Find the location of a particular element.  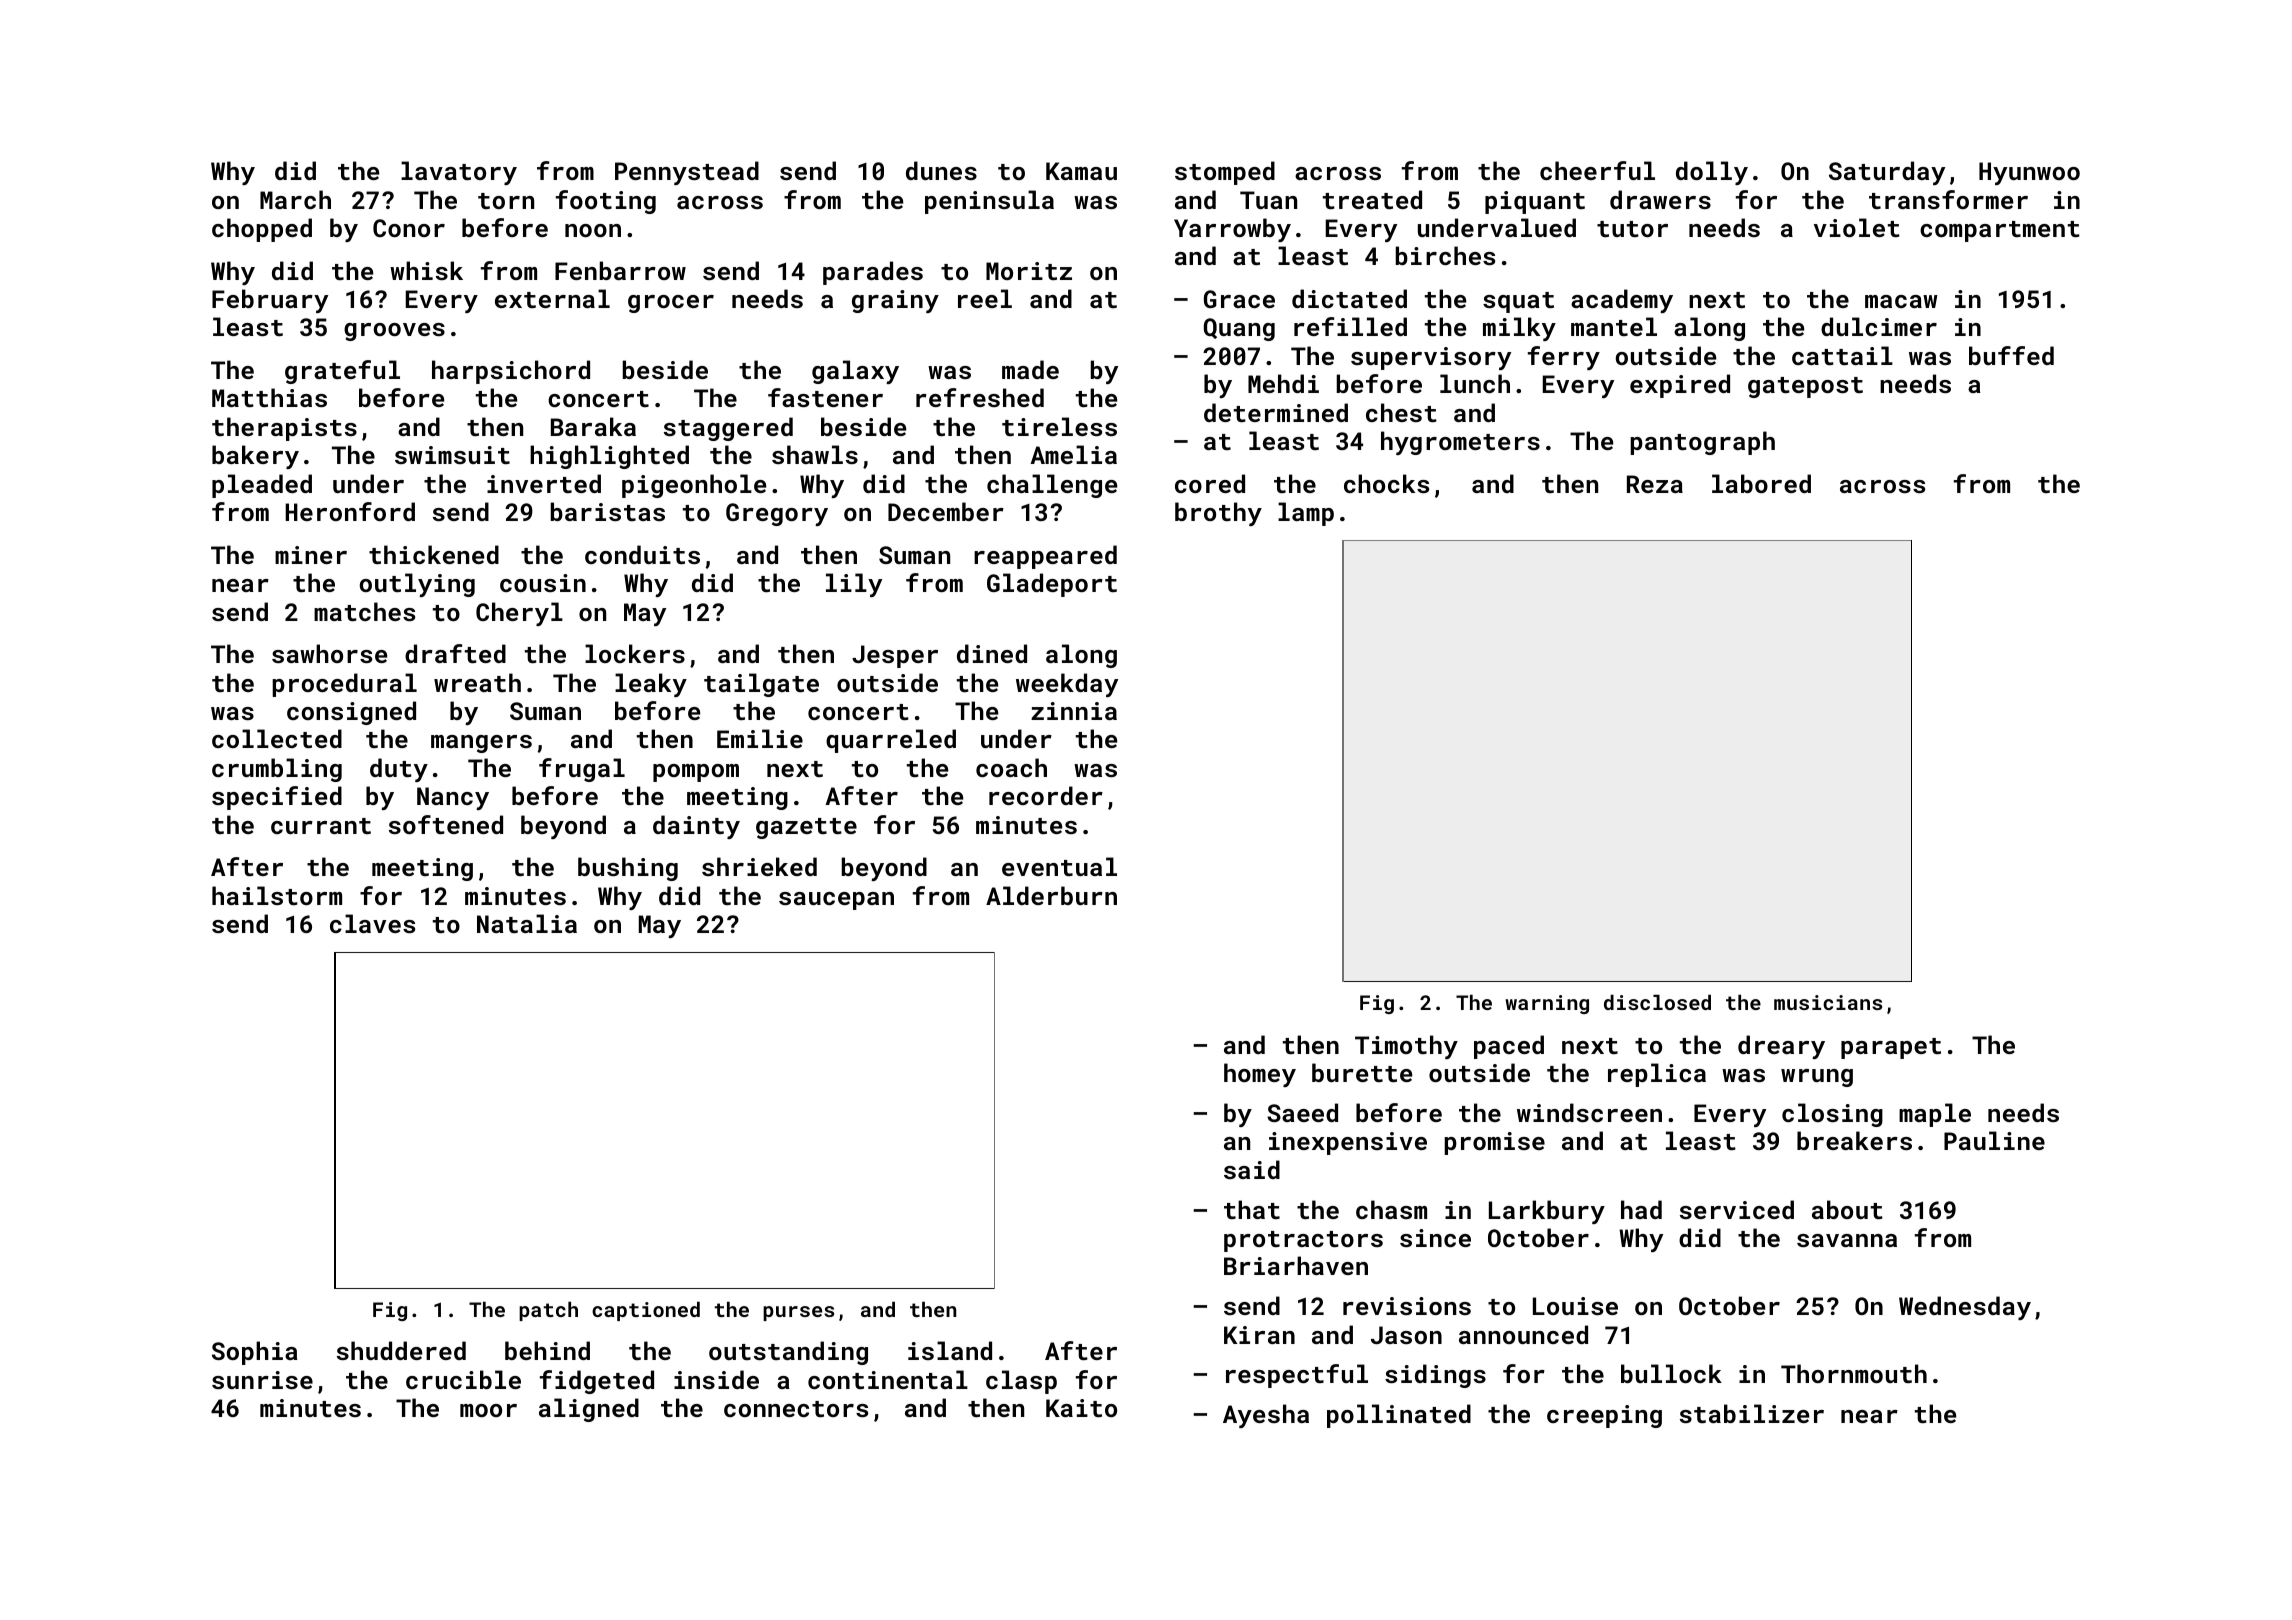

weekday is located at coordinates (1067, 685).
